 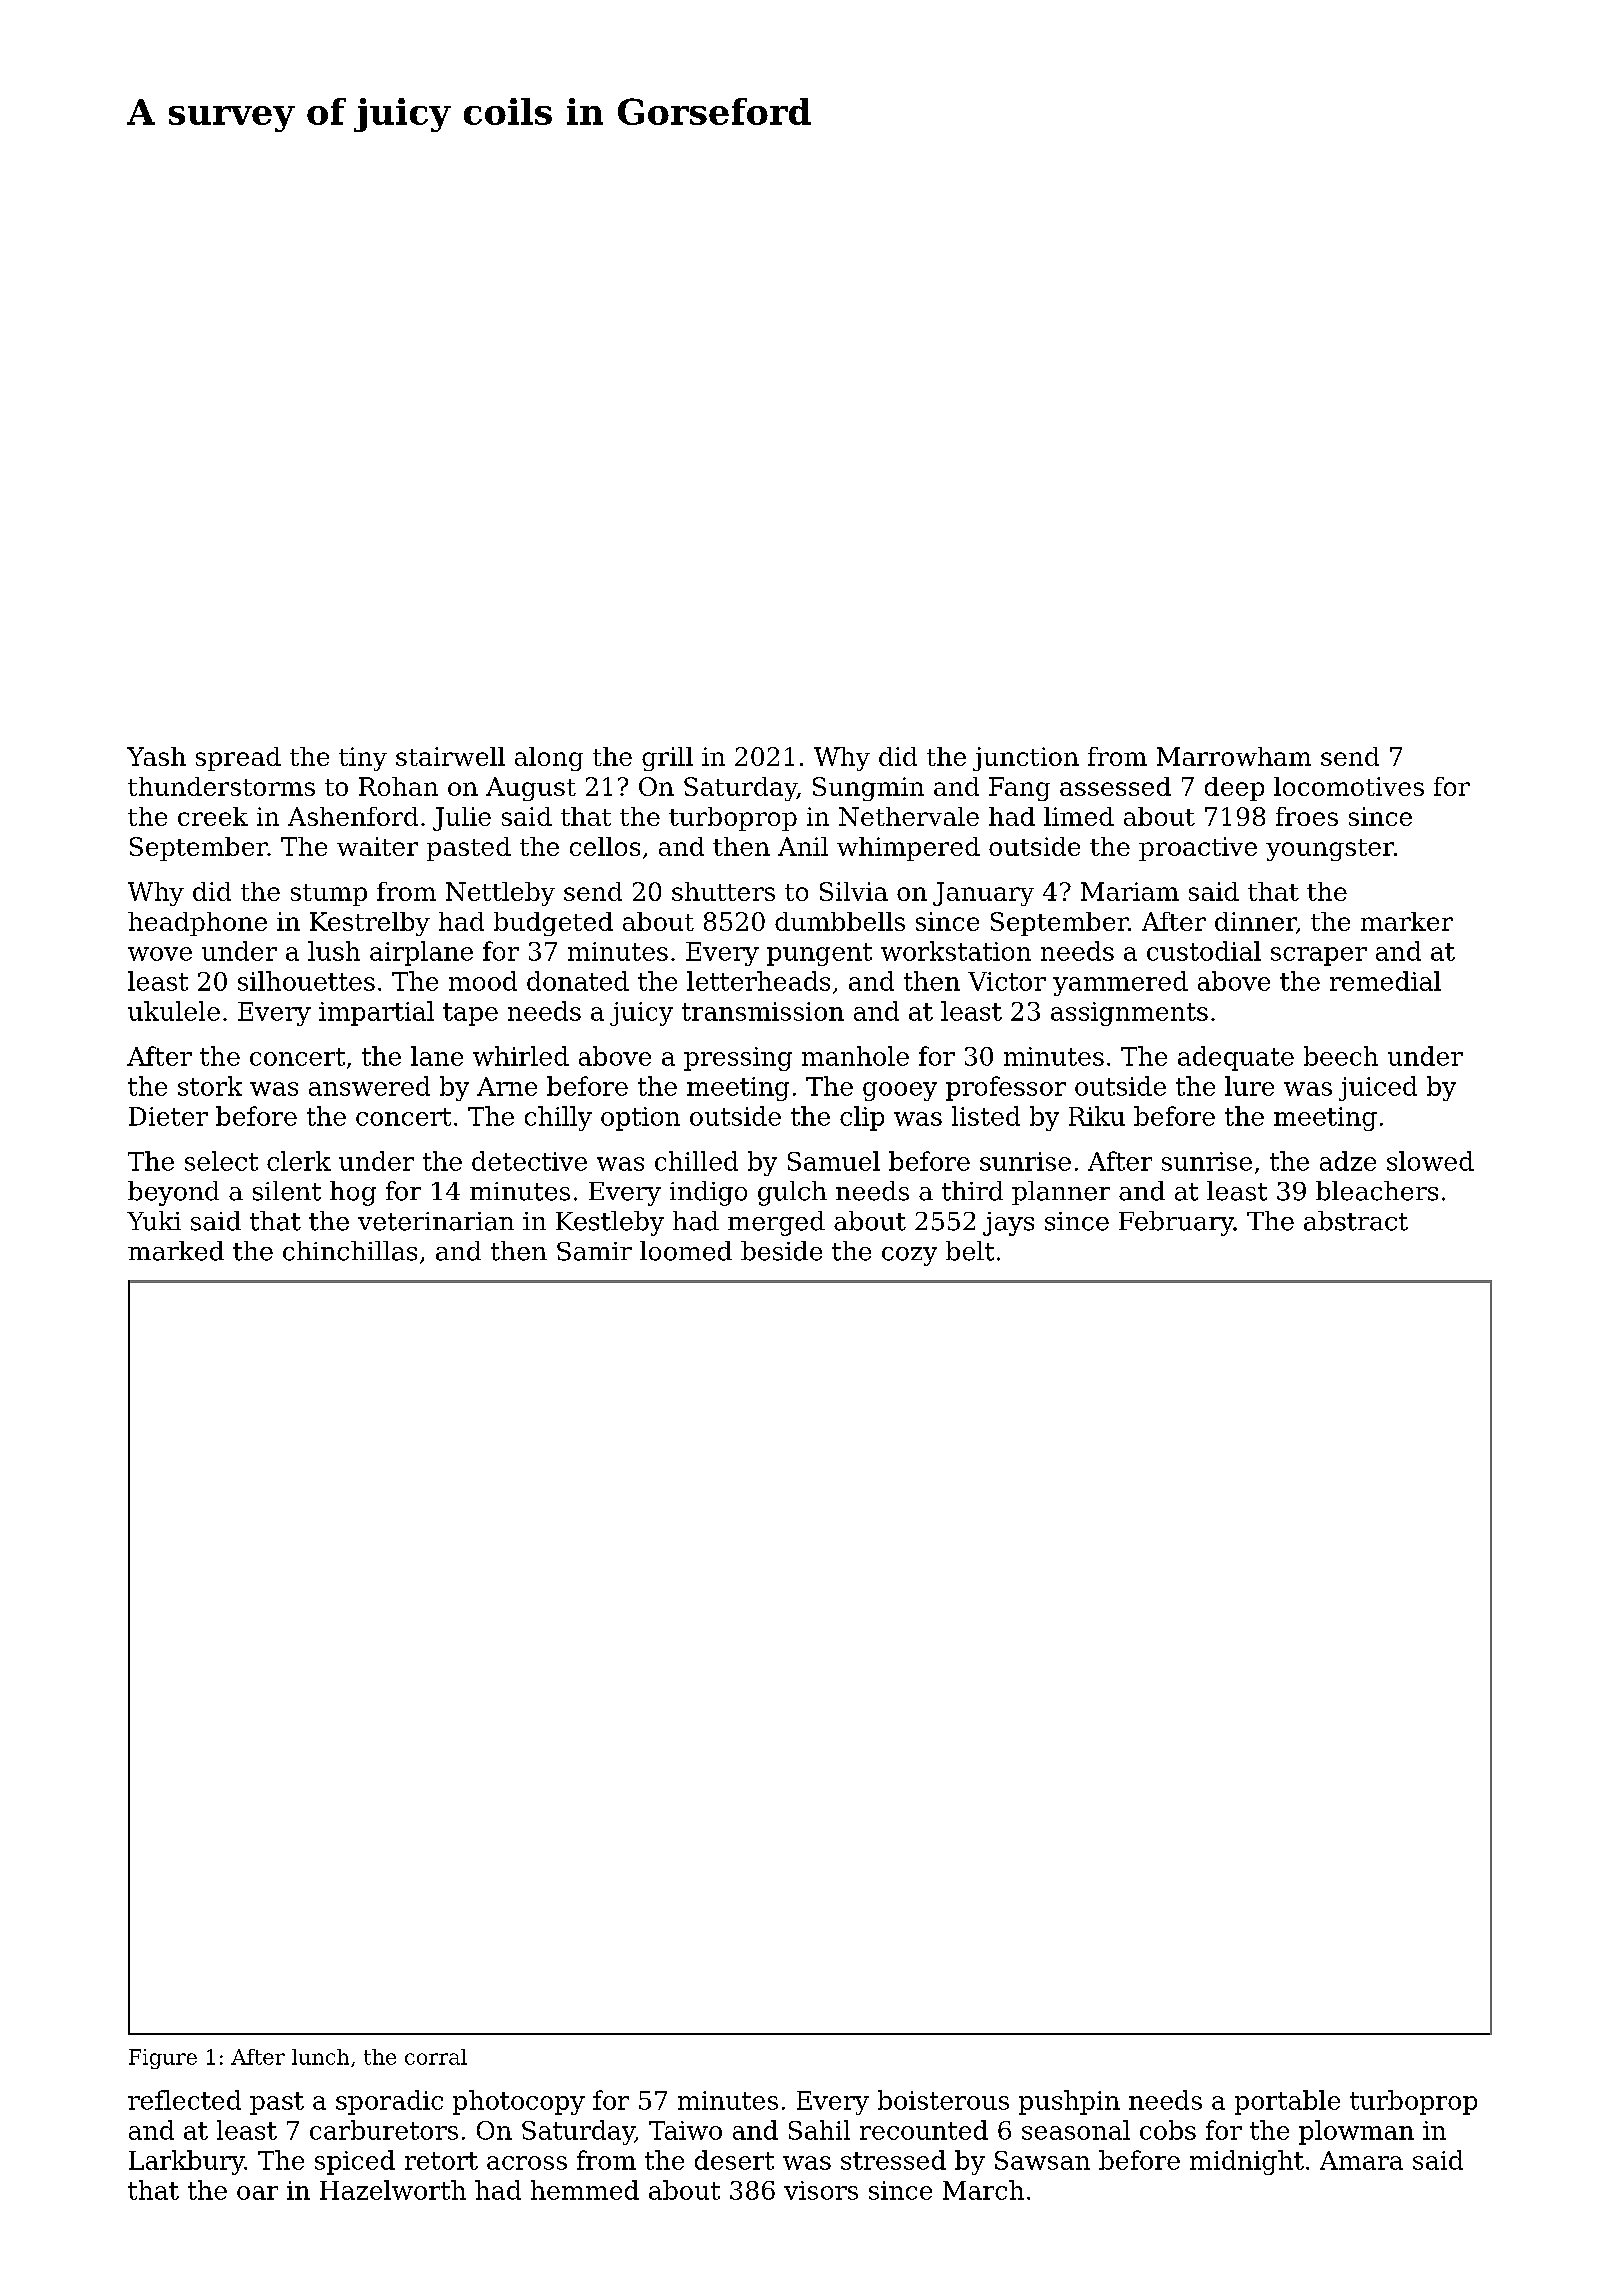 I want to click on February, so click(x=1176, y=1223).
